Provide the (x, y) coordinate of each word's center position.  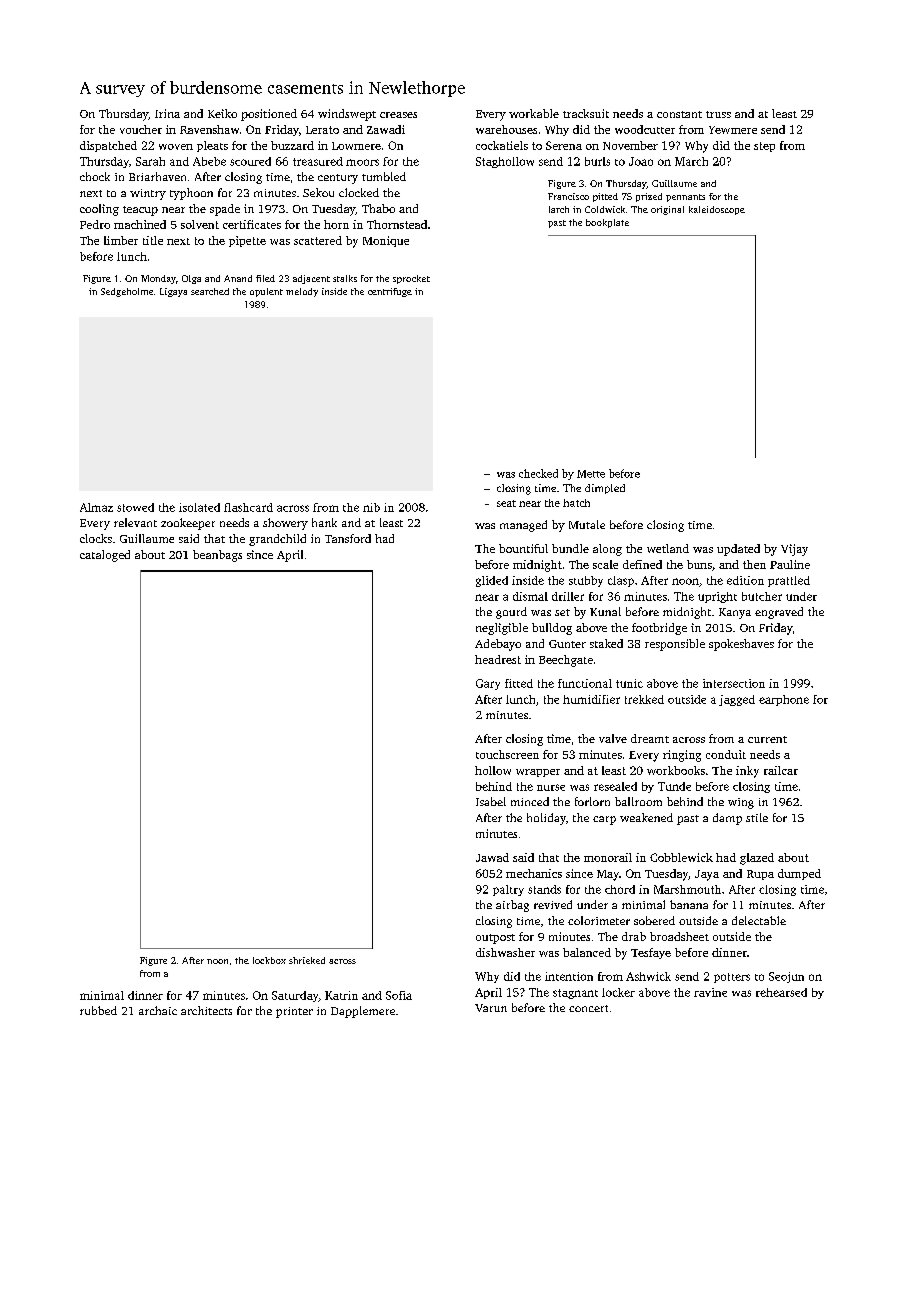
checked (538, 473)
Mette (591, 474)
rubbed (98, 1010)
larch (559, 209)
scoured (250, 161)
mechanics (534, 873)
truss (718, 114)
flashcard (248, 507)
